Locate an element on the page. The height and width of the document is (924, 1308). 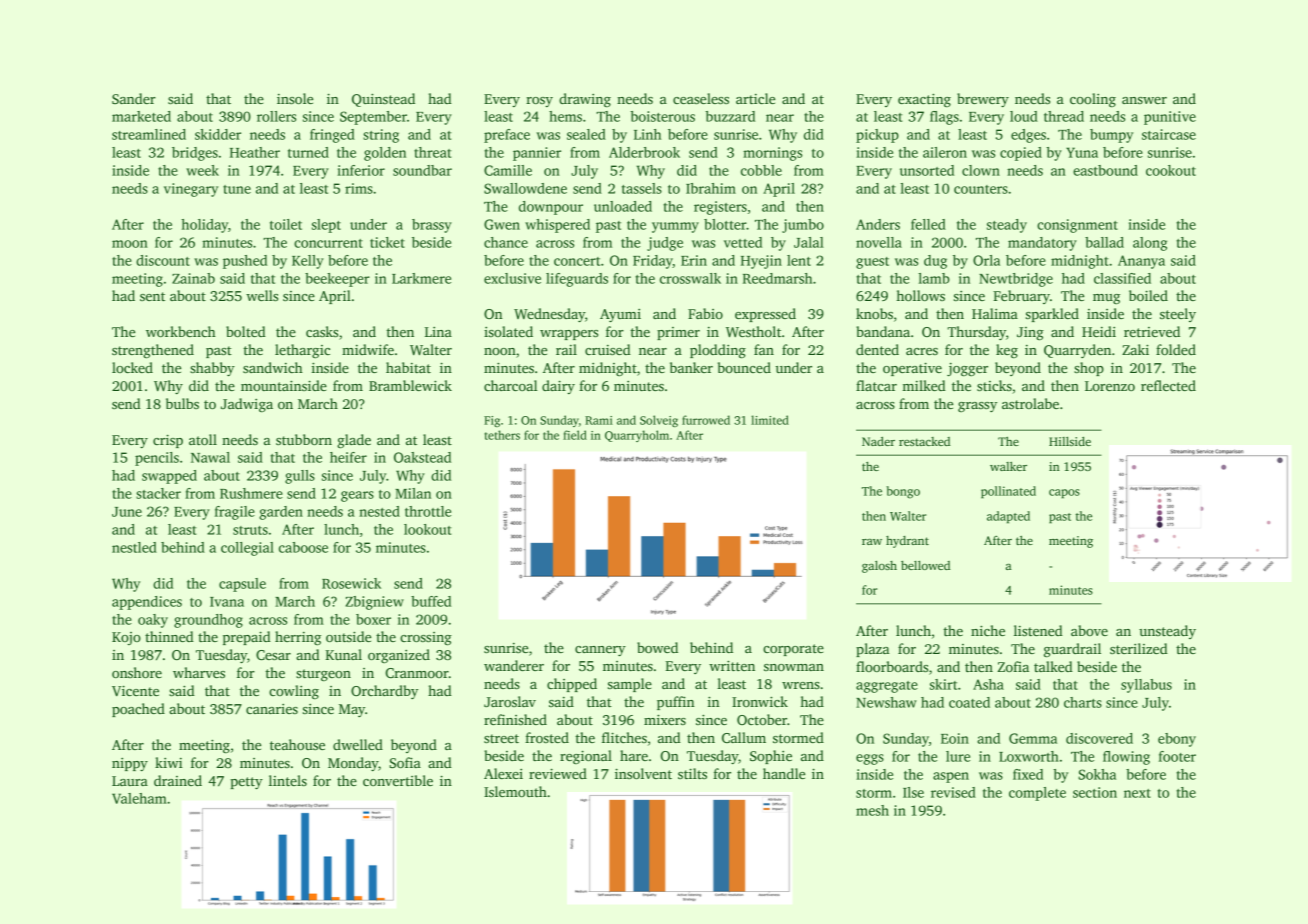
locked is located at coordinates (132, 367).
